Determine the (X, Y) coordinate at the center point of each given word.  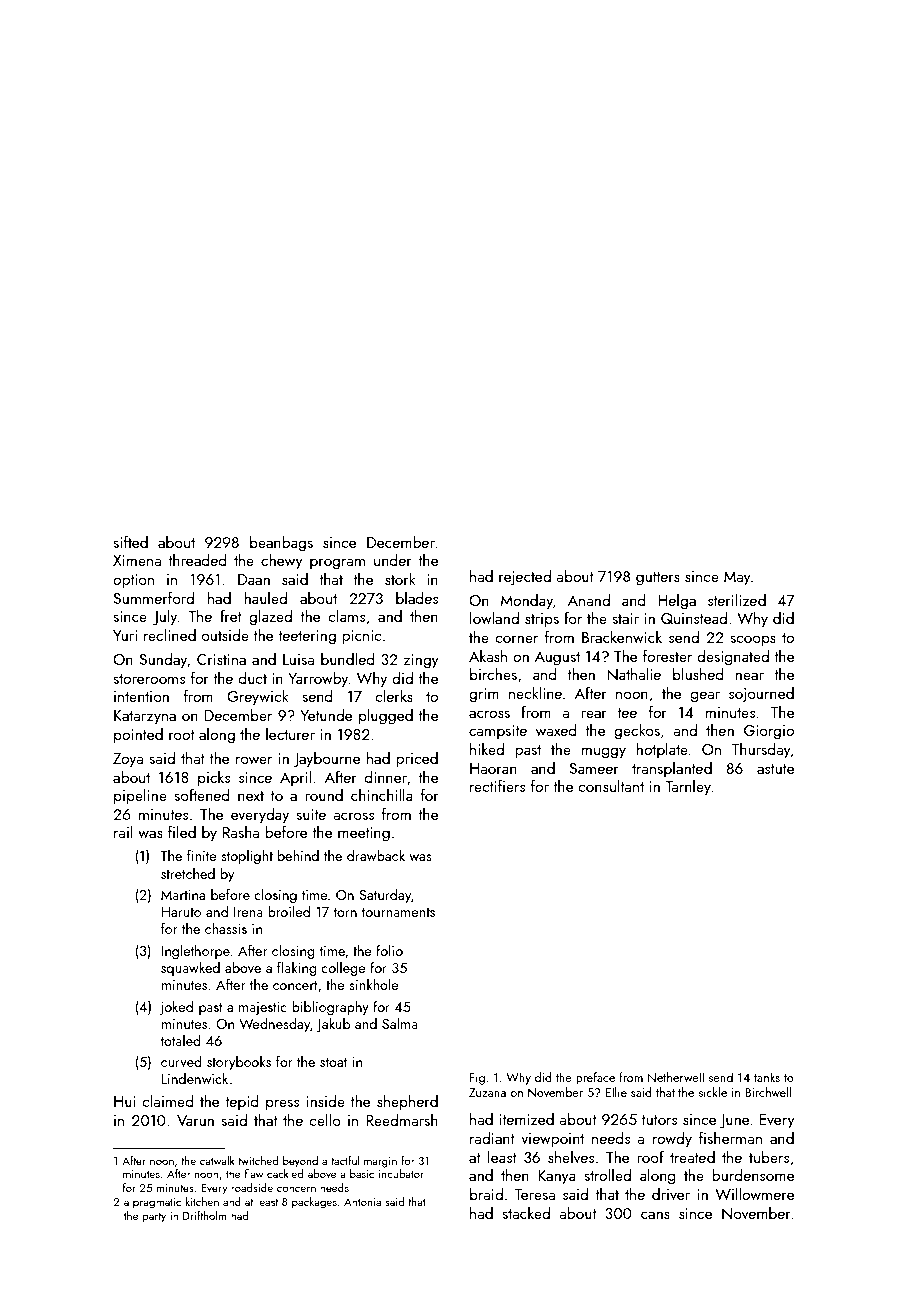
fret (231, 616)
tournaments (398, 912)
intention (141, 696)
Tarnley (688, 788)
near (749, 676)
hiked (487, 749)
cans (655, 1215)
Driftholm (205, 1215)
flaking (297, 969)
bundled (348, 659)
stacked (526, 1213)
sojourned (761, 695)
